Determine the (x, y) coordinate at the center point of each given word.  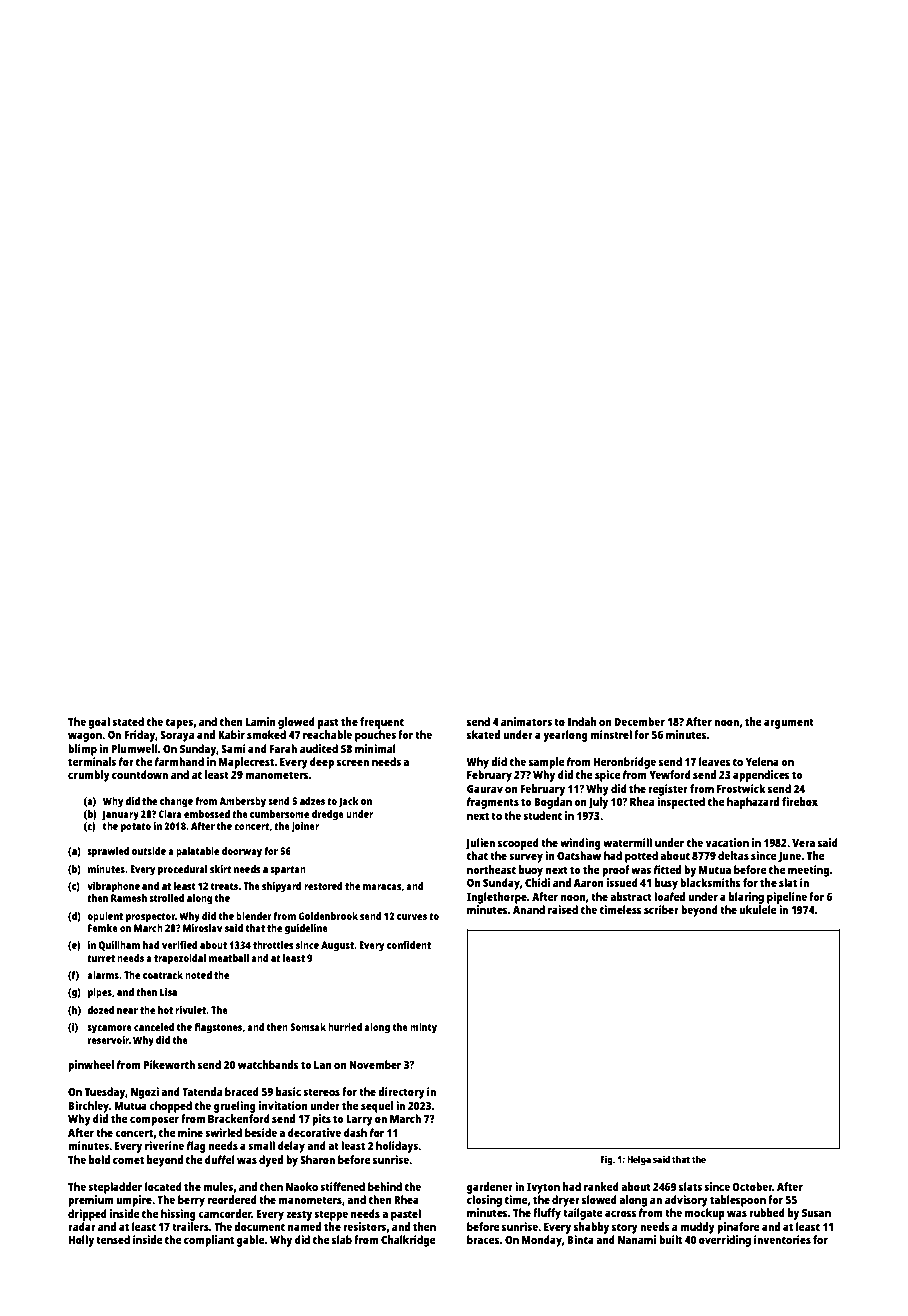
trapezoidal (180, 959)
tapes (179, 723)
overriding (725, 1241)
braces (483, 1239)
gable (251, 1241)
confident (409, 945)
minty (423, 1028)
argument (789, 723)
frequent (382, 723)
